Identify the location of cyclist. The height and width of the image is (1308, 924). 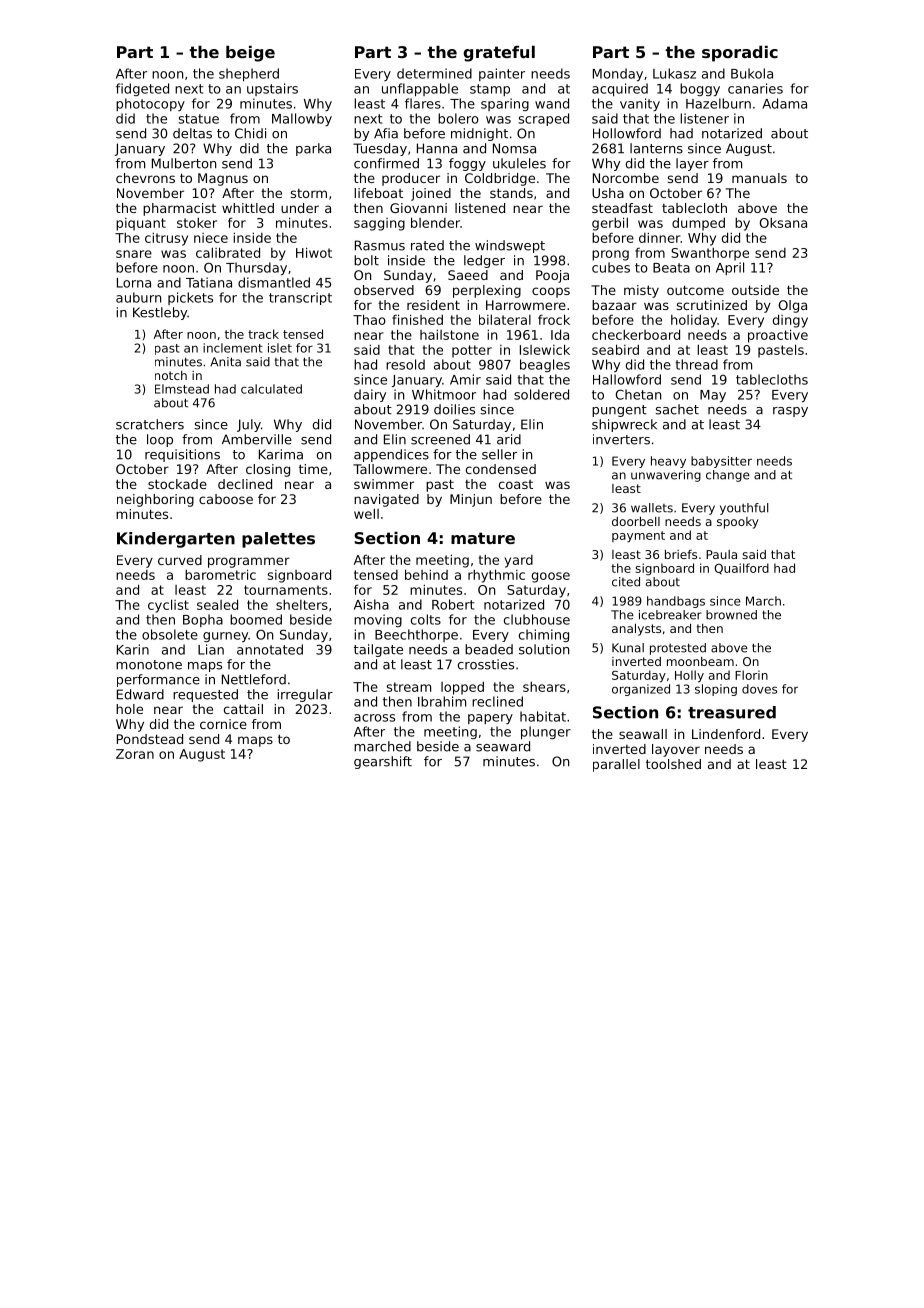
(168, 606).
